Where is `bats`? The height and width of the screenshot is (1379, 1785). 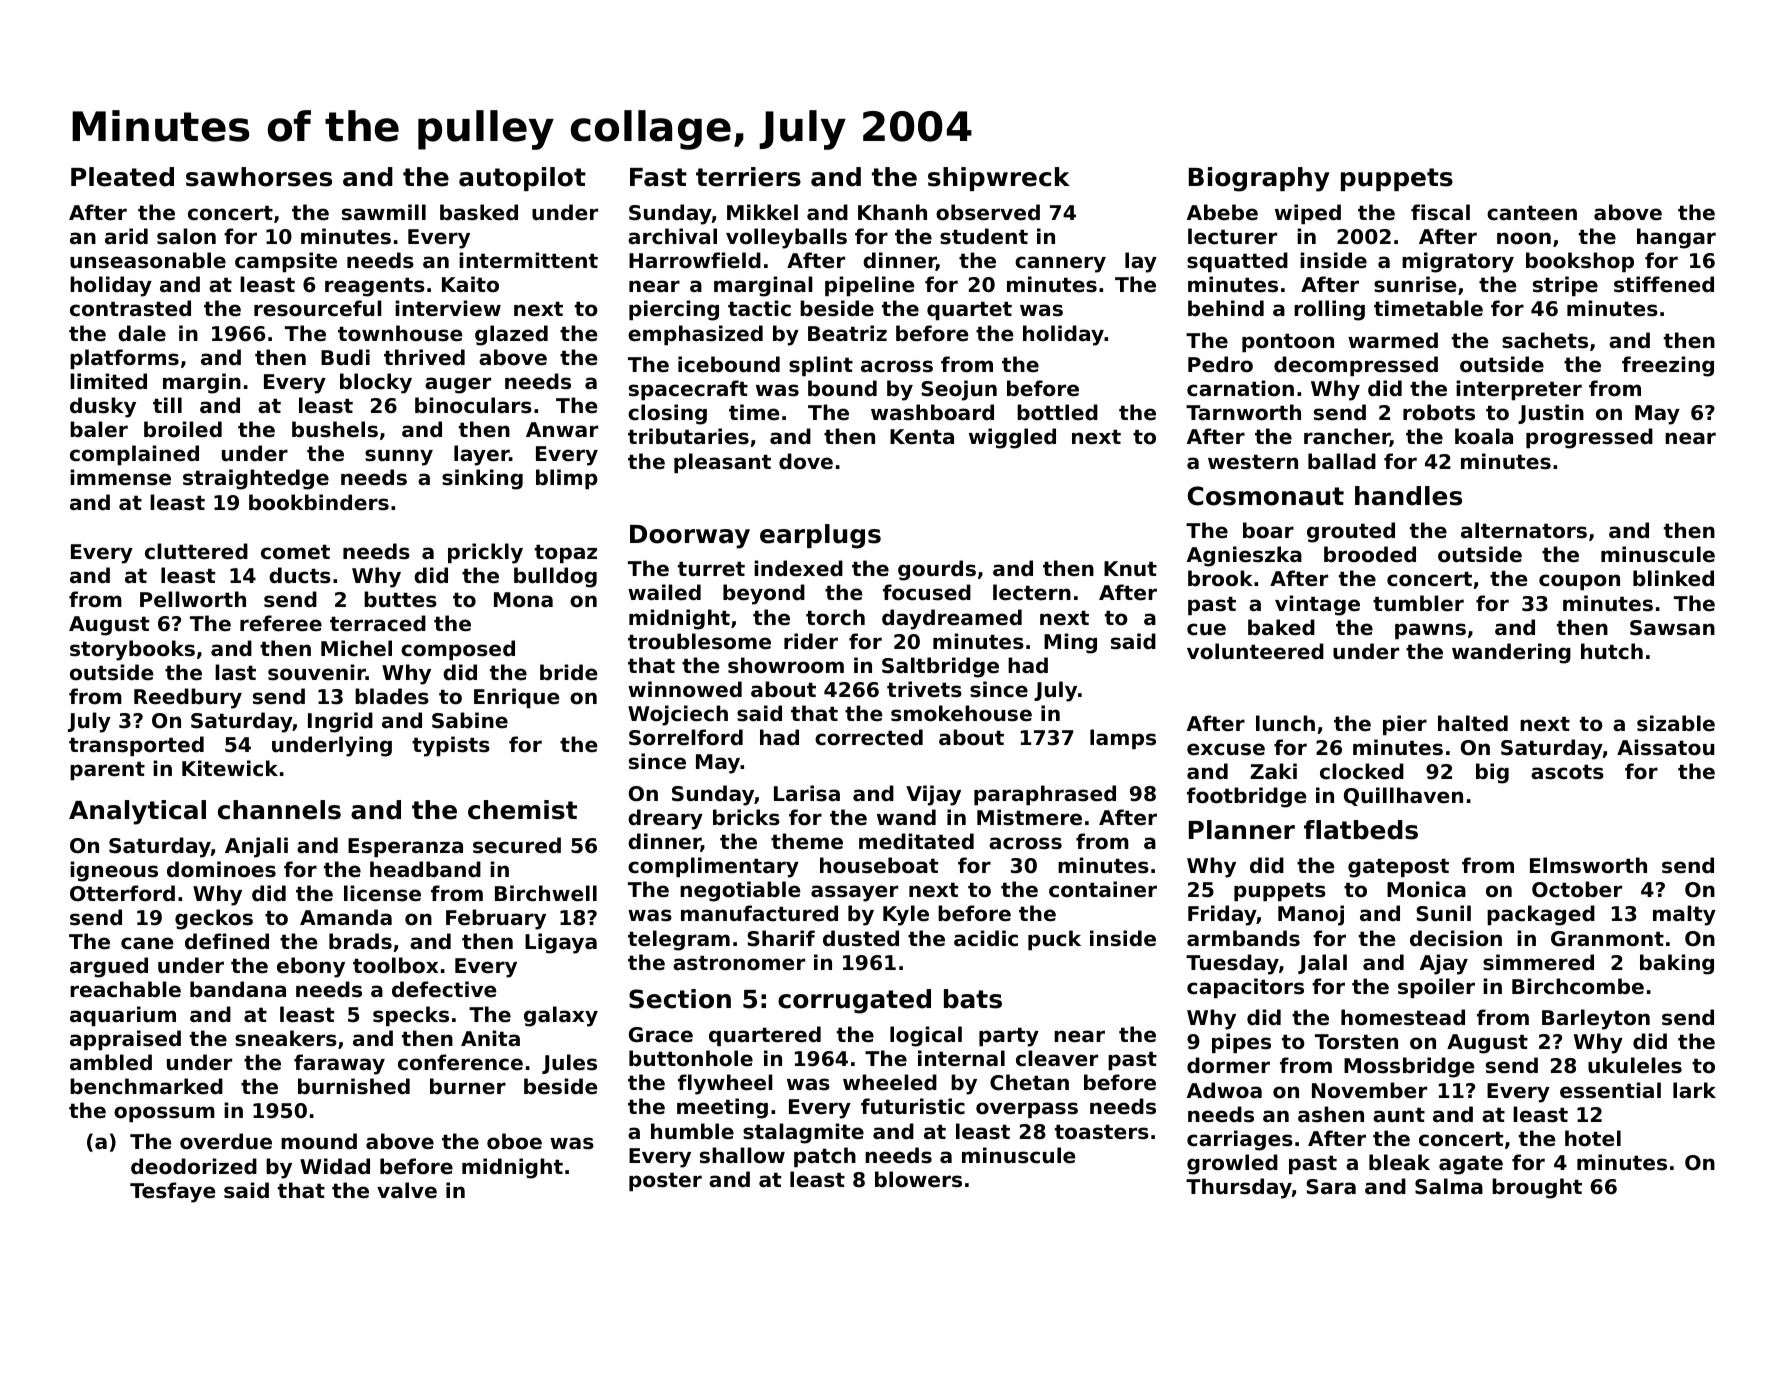 bats is located at coordinates (973, 999).
